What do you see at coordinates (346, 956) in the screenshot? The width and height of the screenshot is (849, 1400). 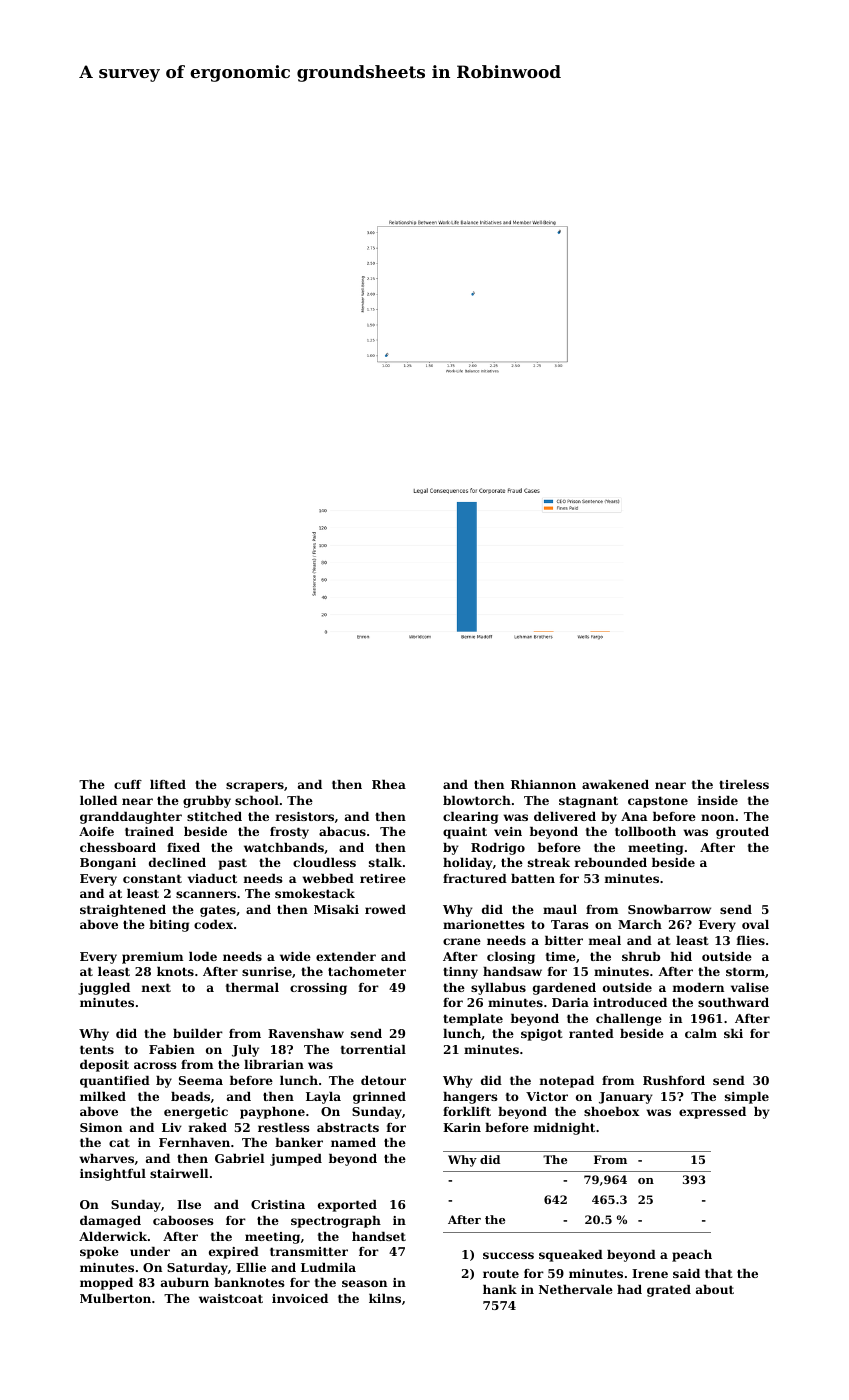 I see `extender` at bounding box center [346, 956].
